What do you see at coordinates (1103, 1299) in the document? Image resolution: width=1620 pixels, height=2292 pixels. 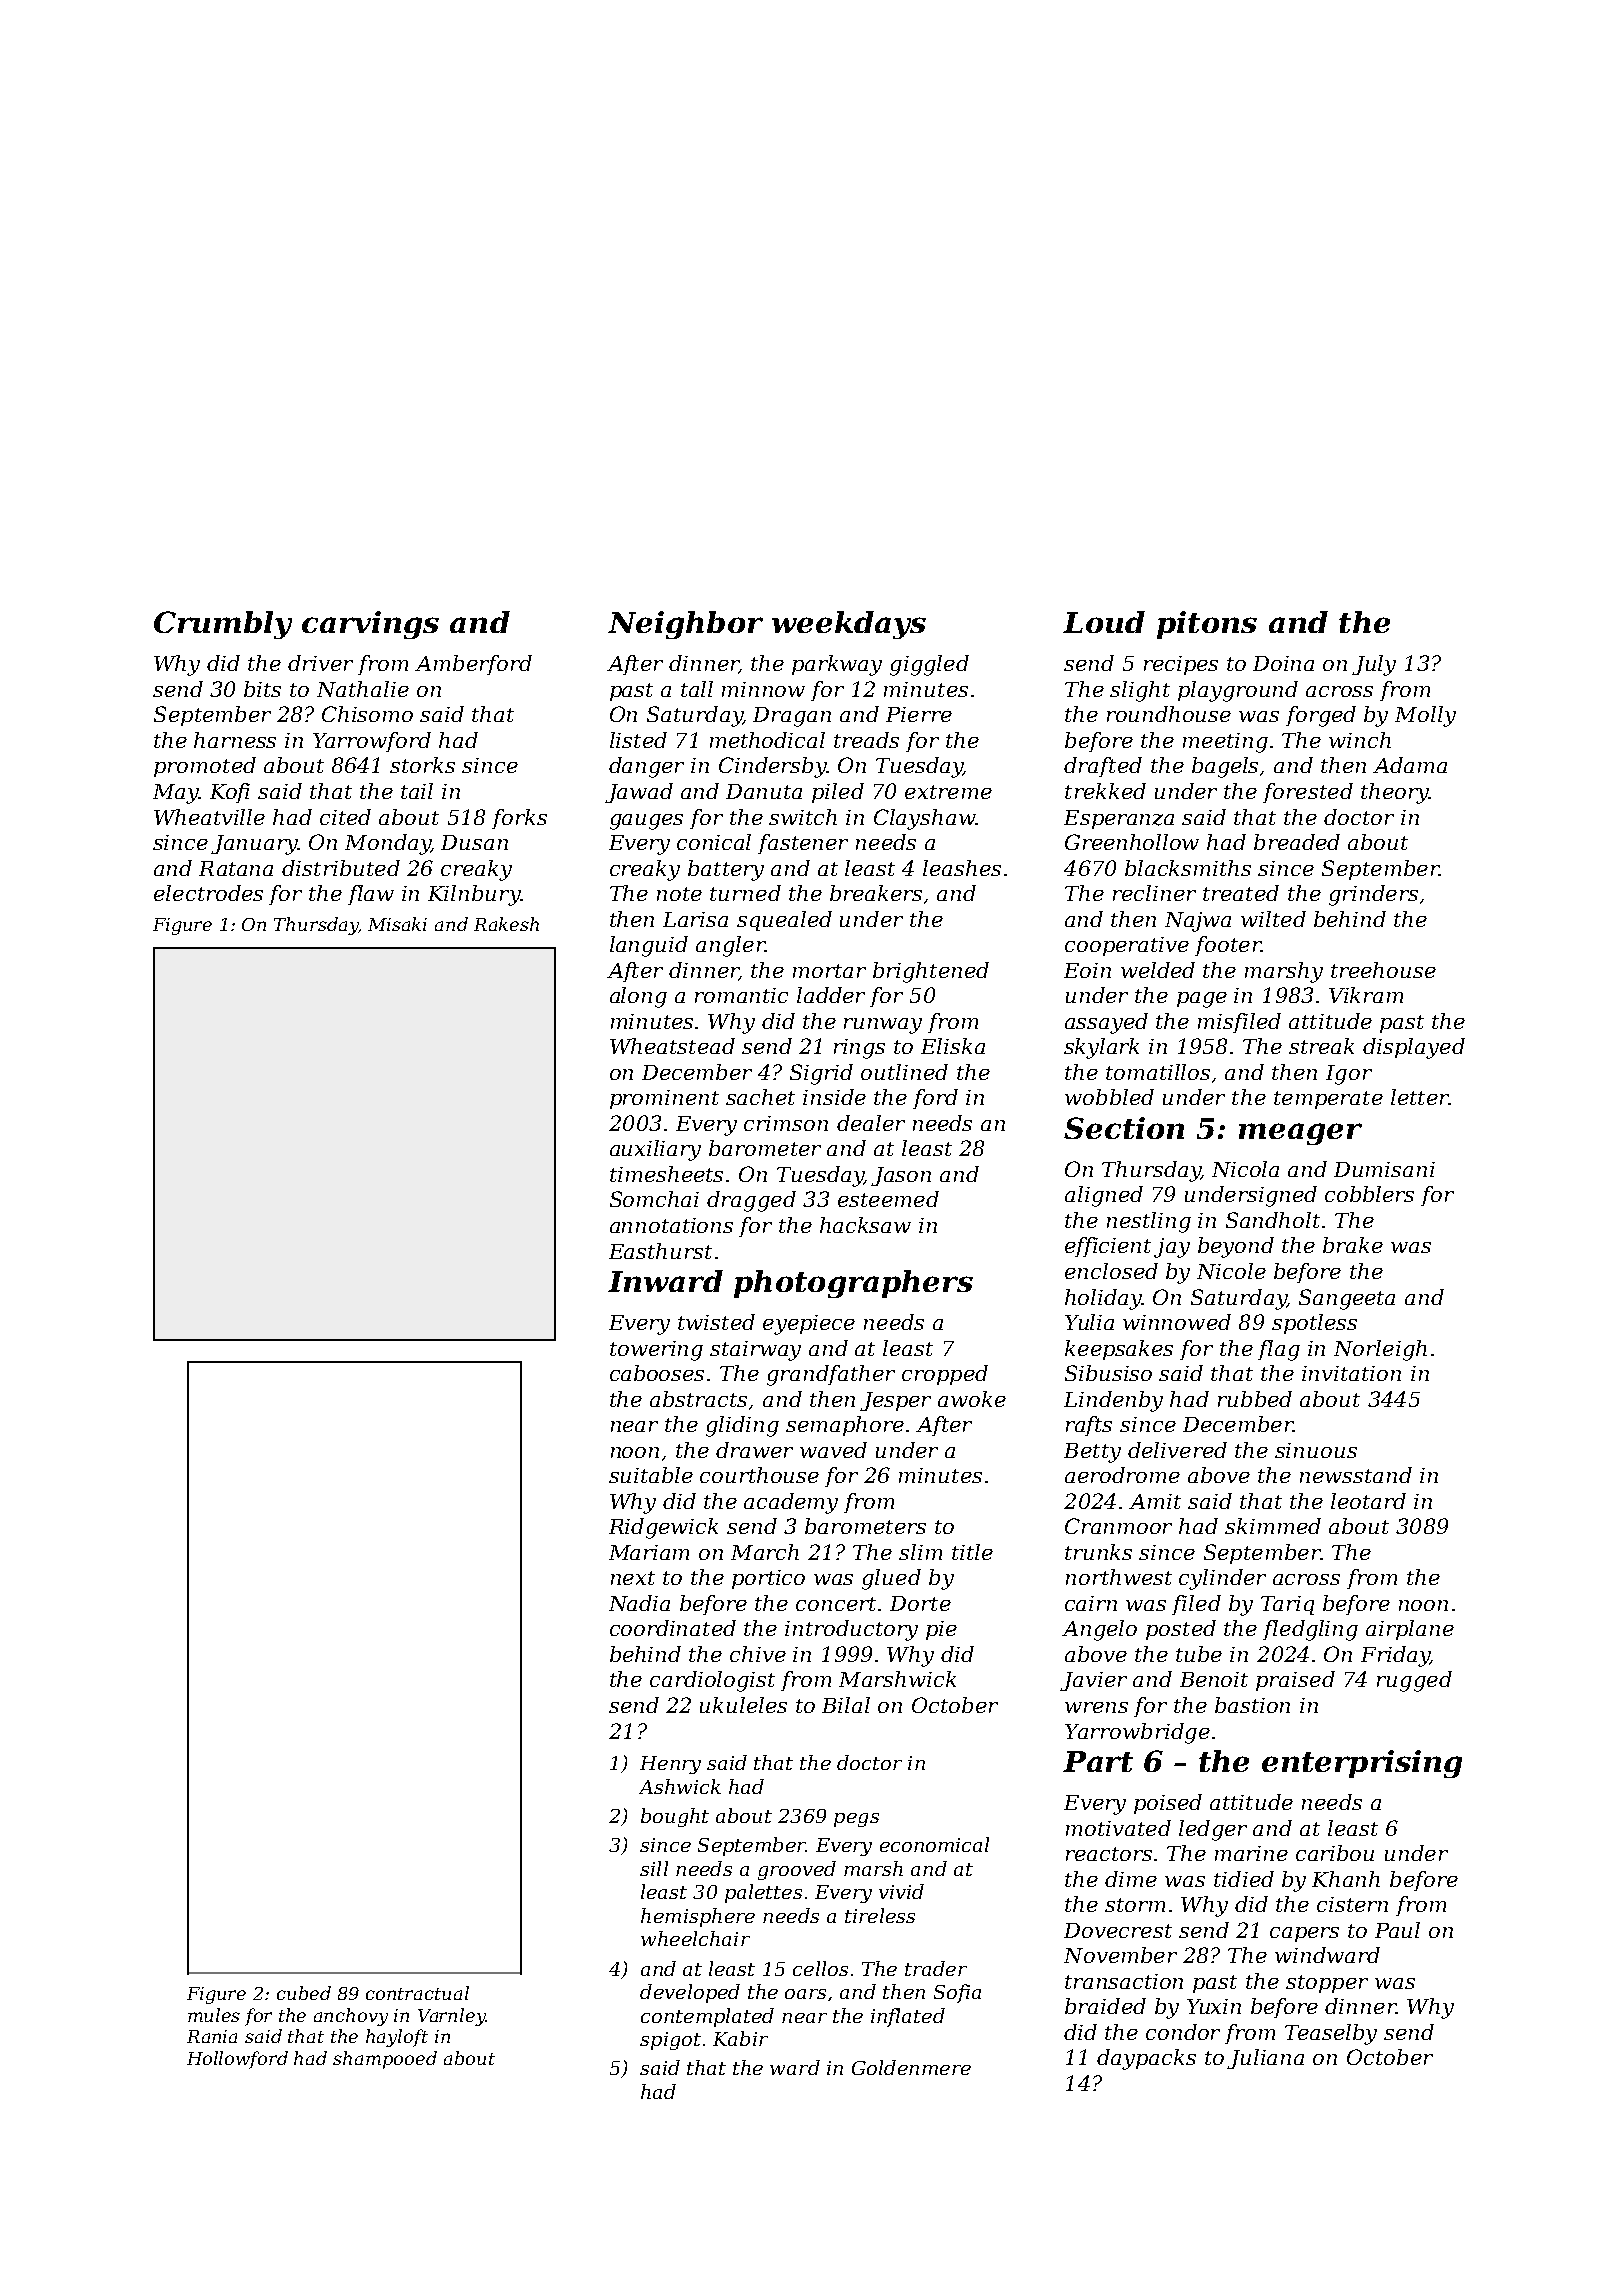 I see `holiday` at bounding box center [1103, 1299].
